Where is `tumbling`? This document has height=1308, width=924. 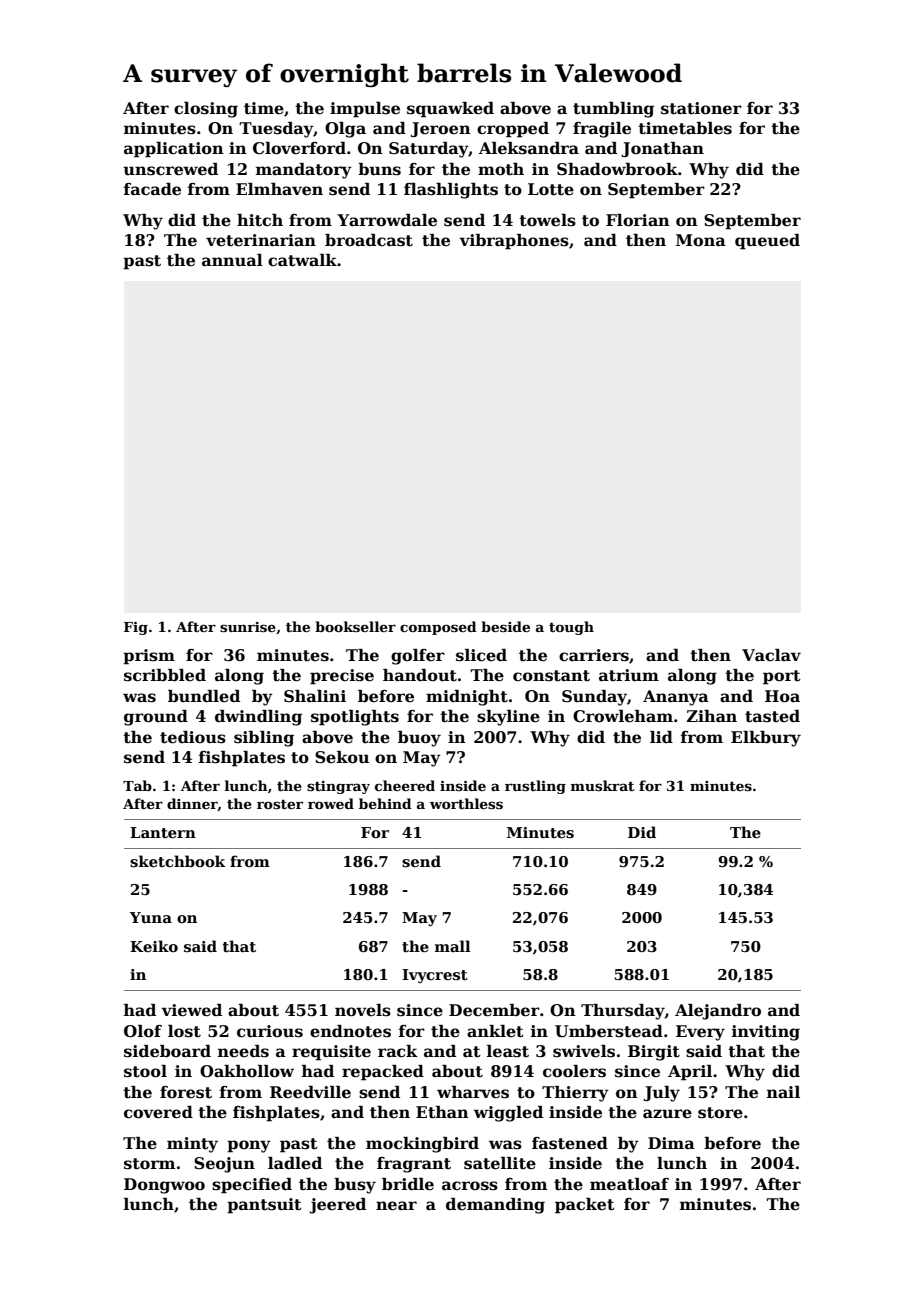 tumbling is located at coordinates (613, 110).
